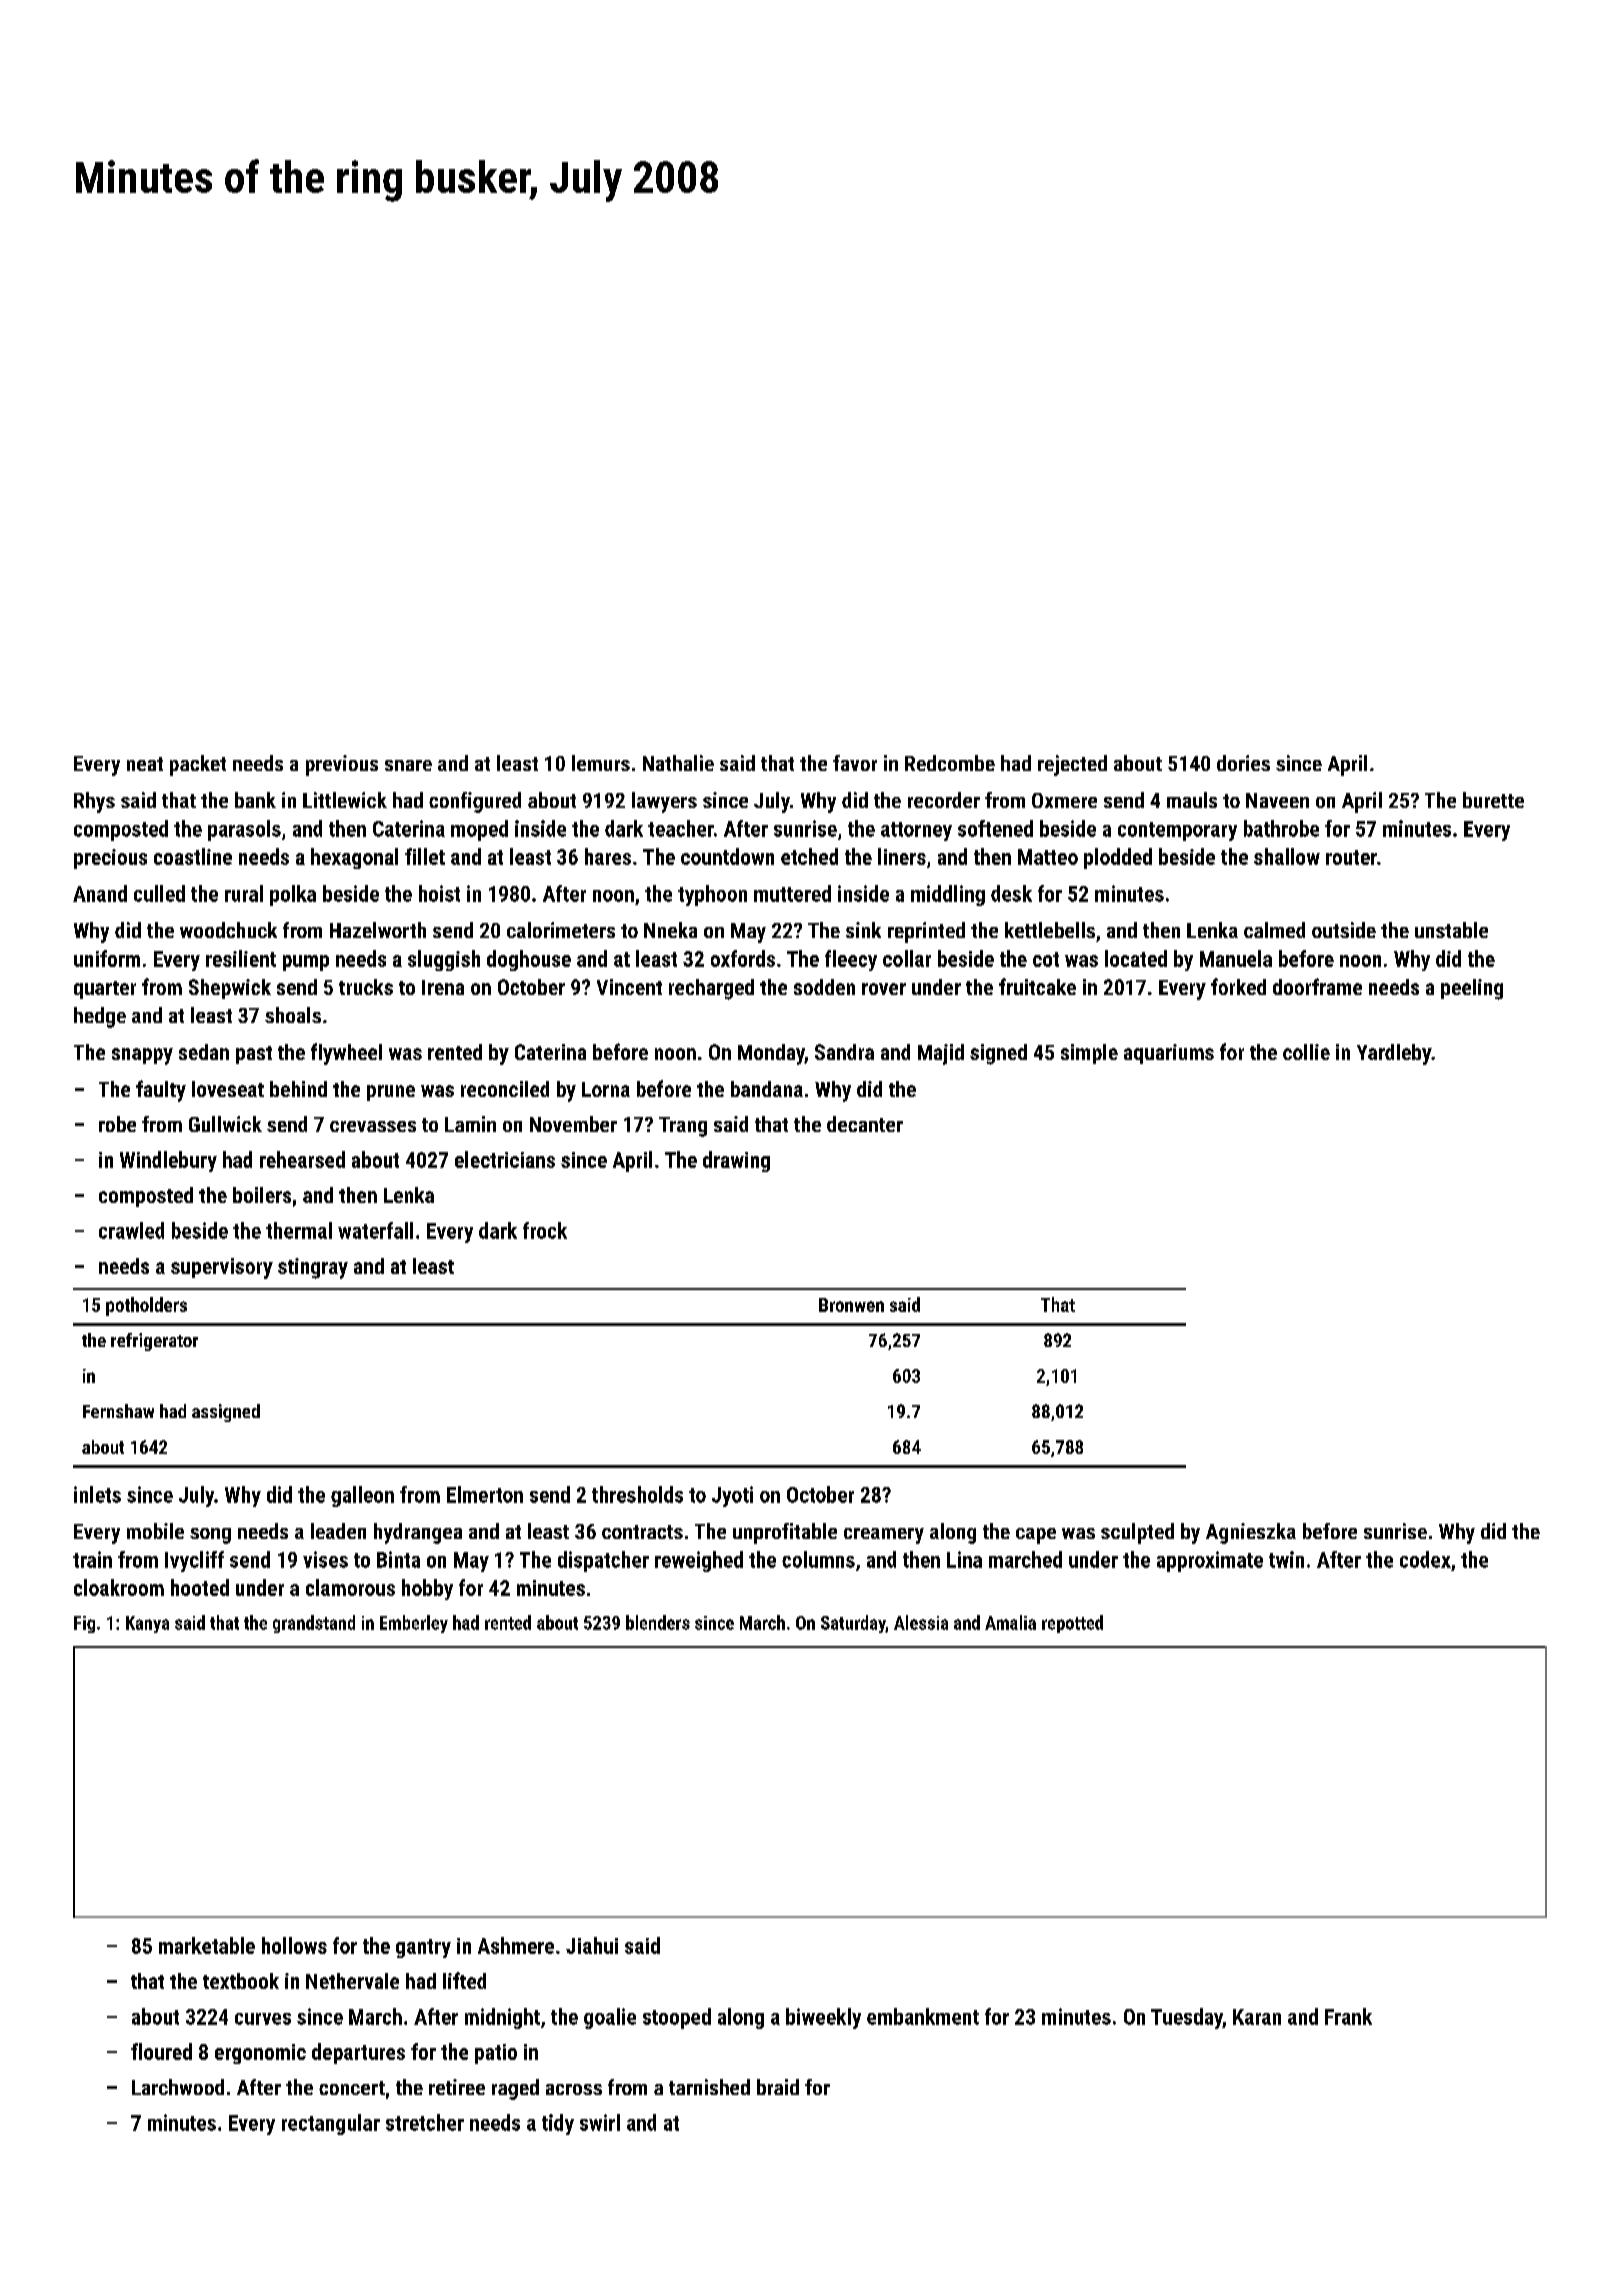 The height and width of the screenshot is (2292, 1620). What do you see at coordinates (241, 1981) in the screenshot?
I see `textbook` at bounding box center [241, 1981].
